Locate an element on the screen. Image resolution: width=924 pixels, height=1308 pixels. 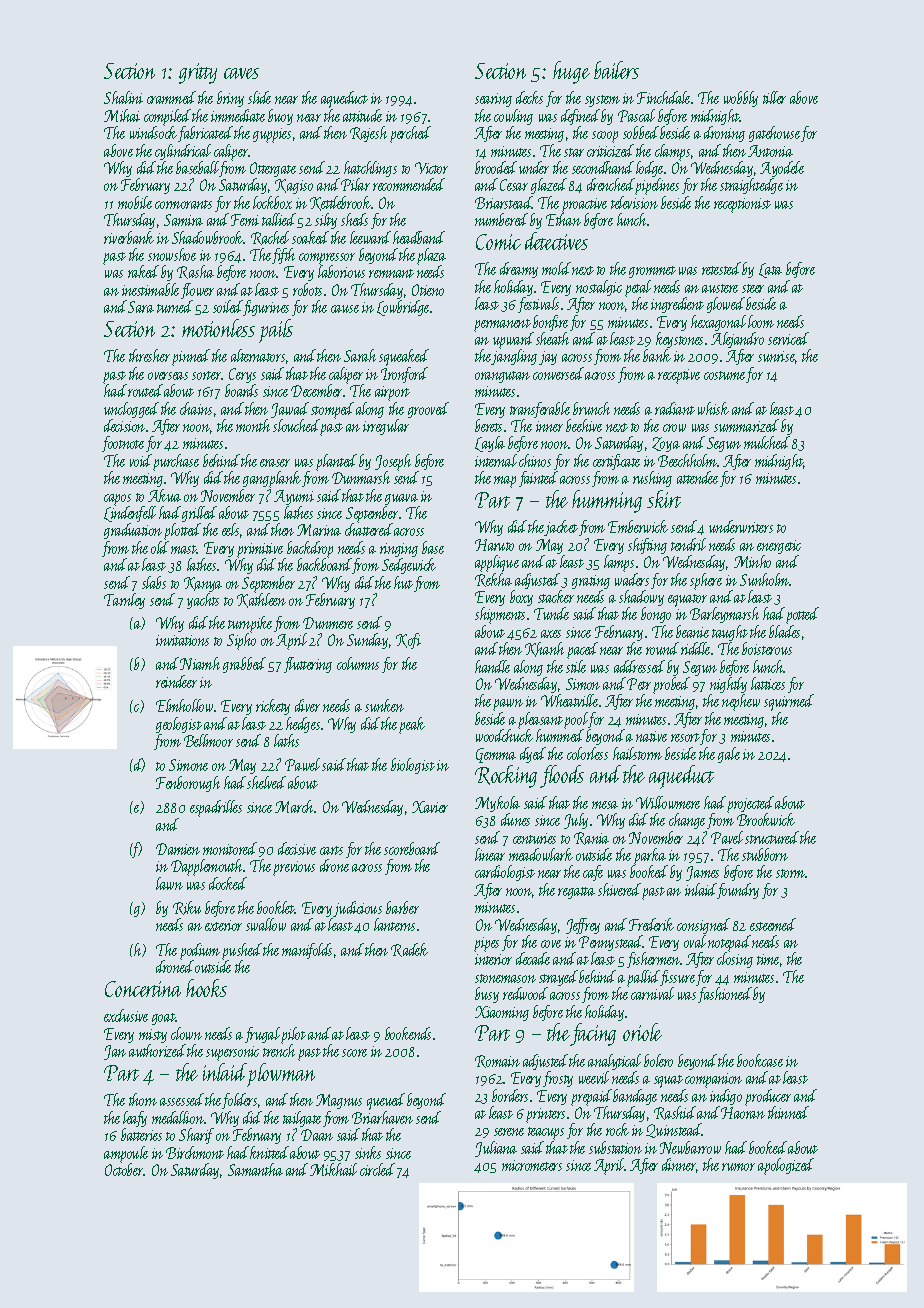
gritty is located at coordinates (198, 73).
